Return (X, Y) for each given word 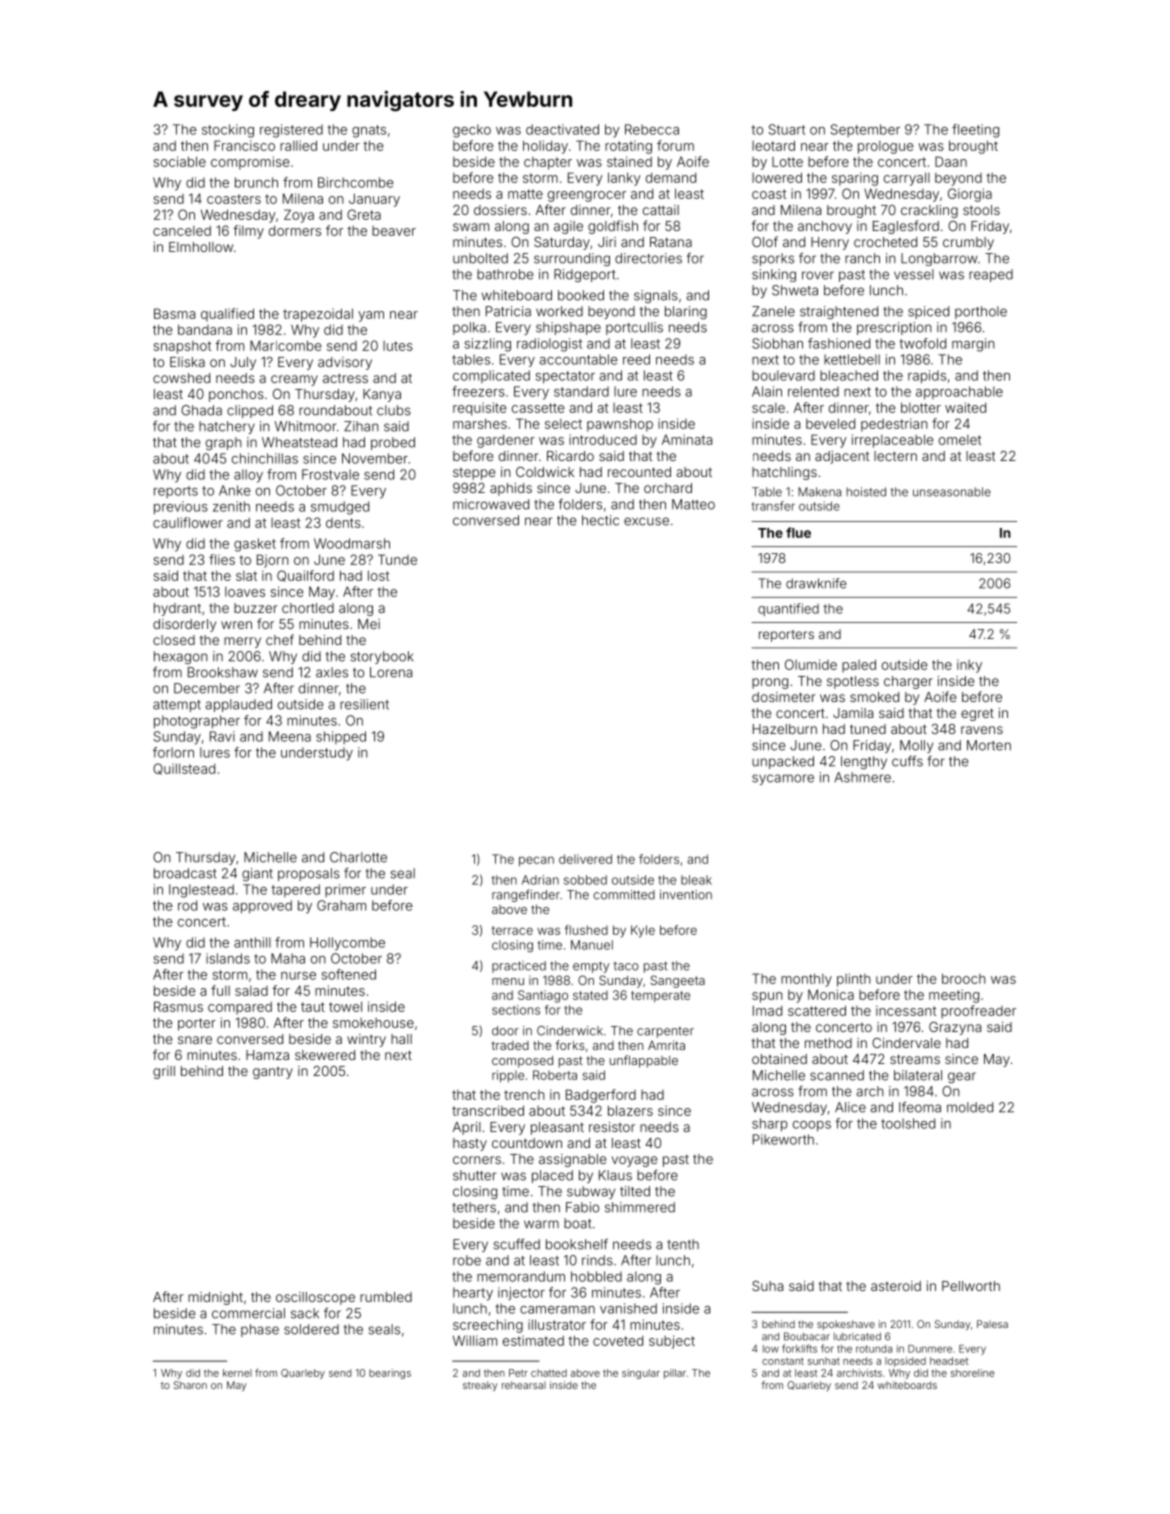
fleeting (975, 131)
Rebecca (652, 129)
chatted (549, 1373)
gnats (369, 131)
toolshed (908, 1123)
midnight (215, 1298)
